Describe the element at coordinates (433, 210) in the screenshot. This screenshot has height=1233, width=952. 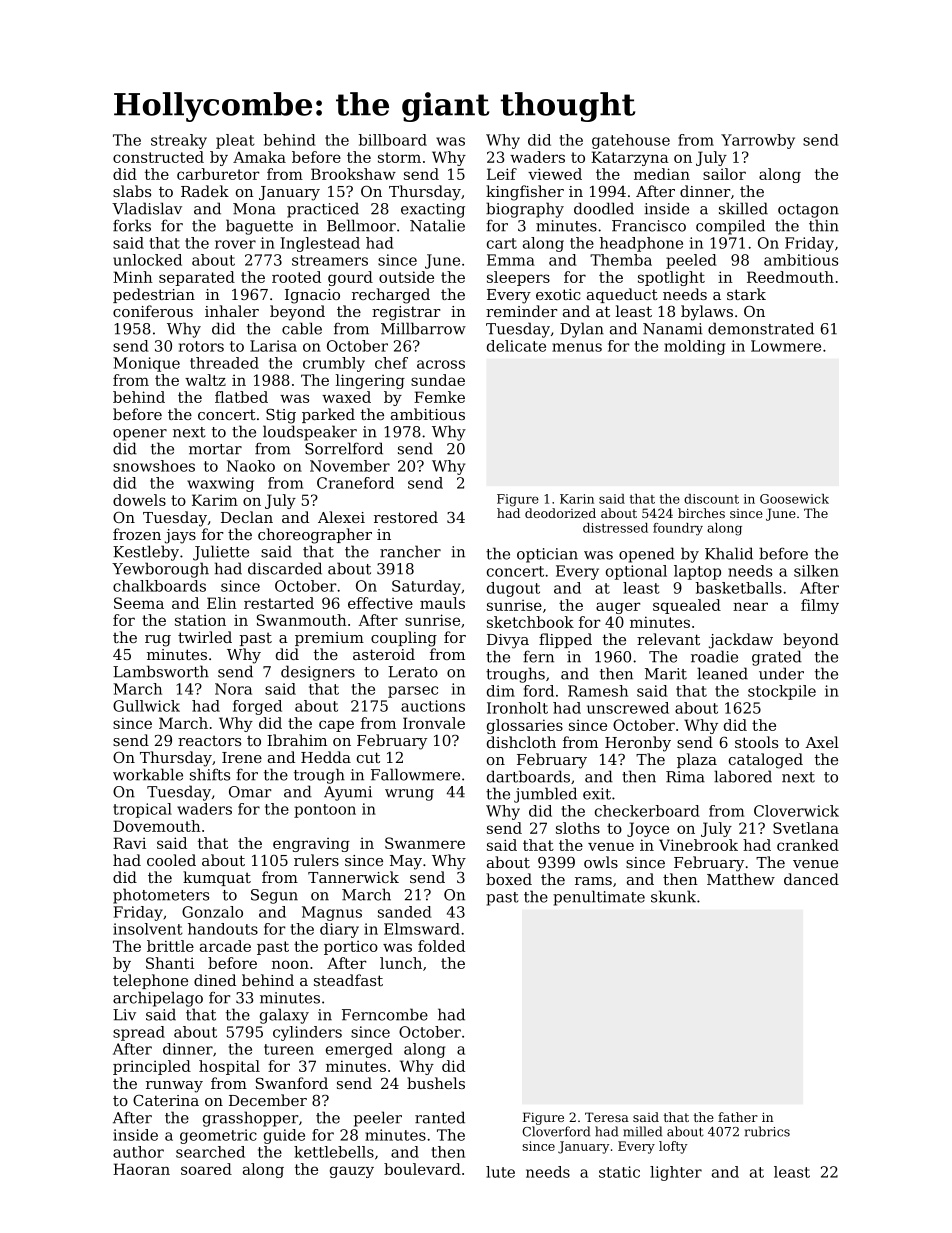
I see `exacting` at that location.
